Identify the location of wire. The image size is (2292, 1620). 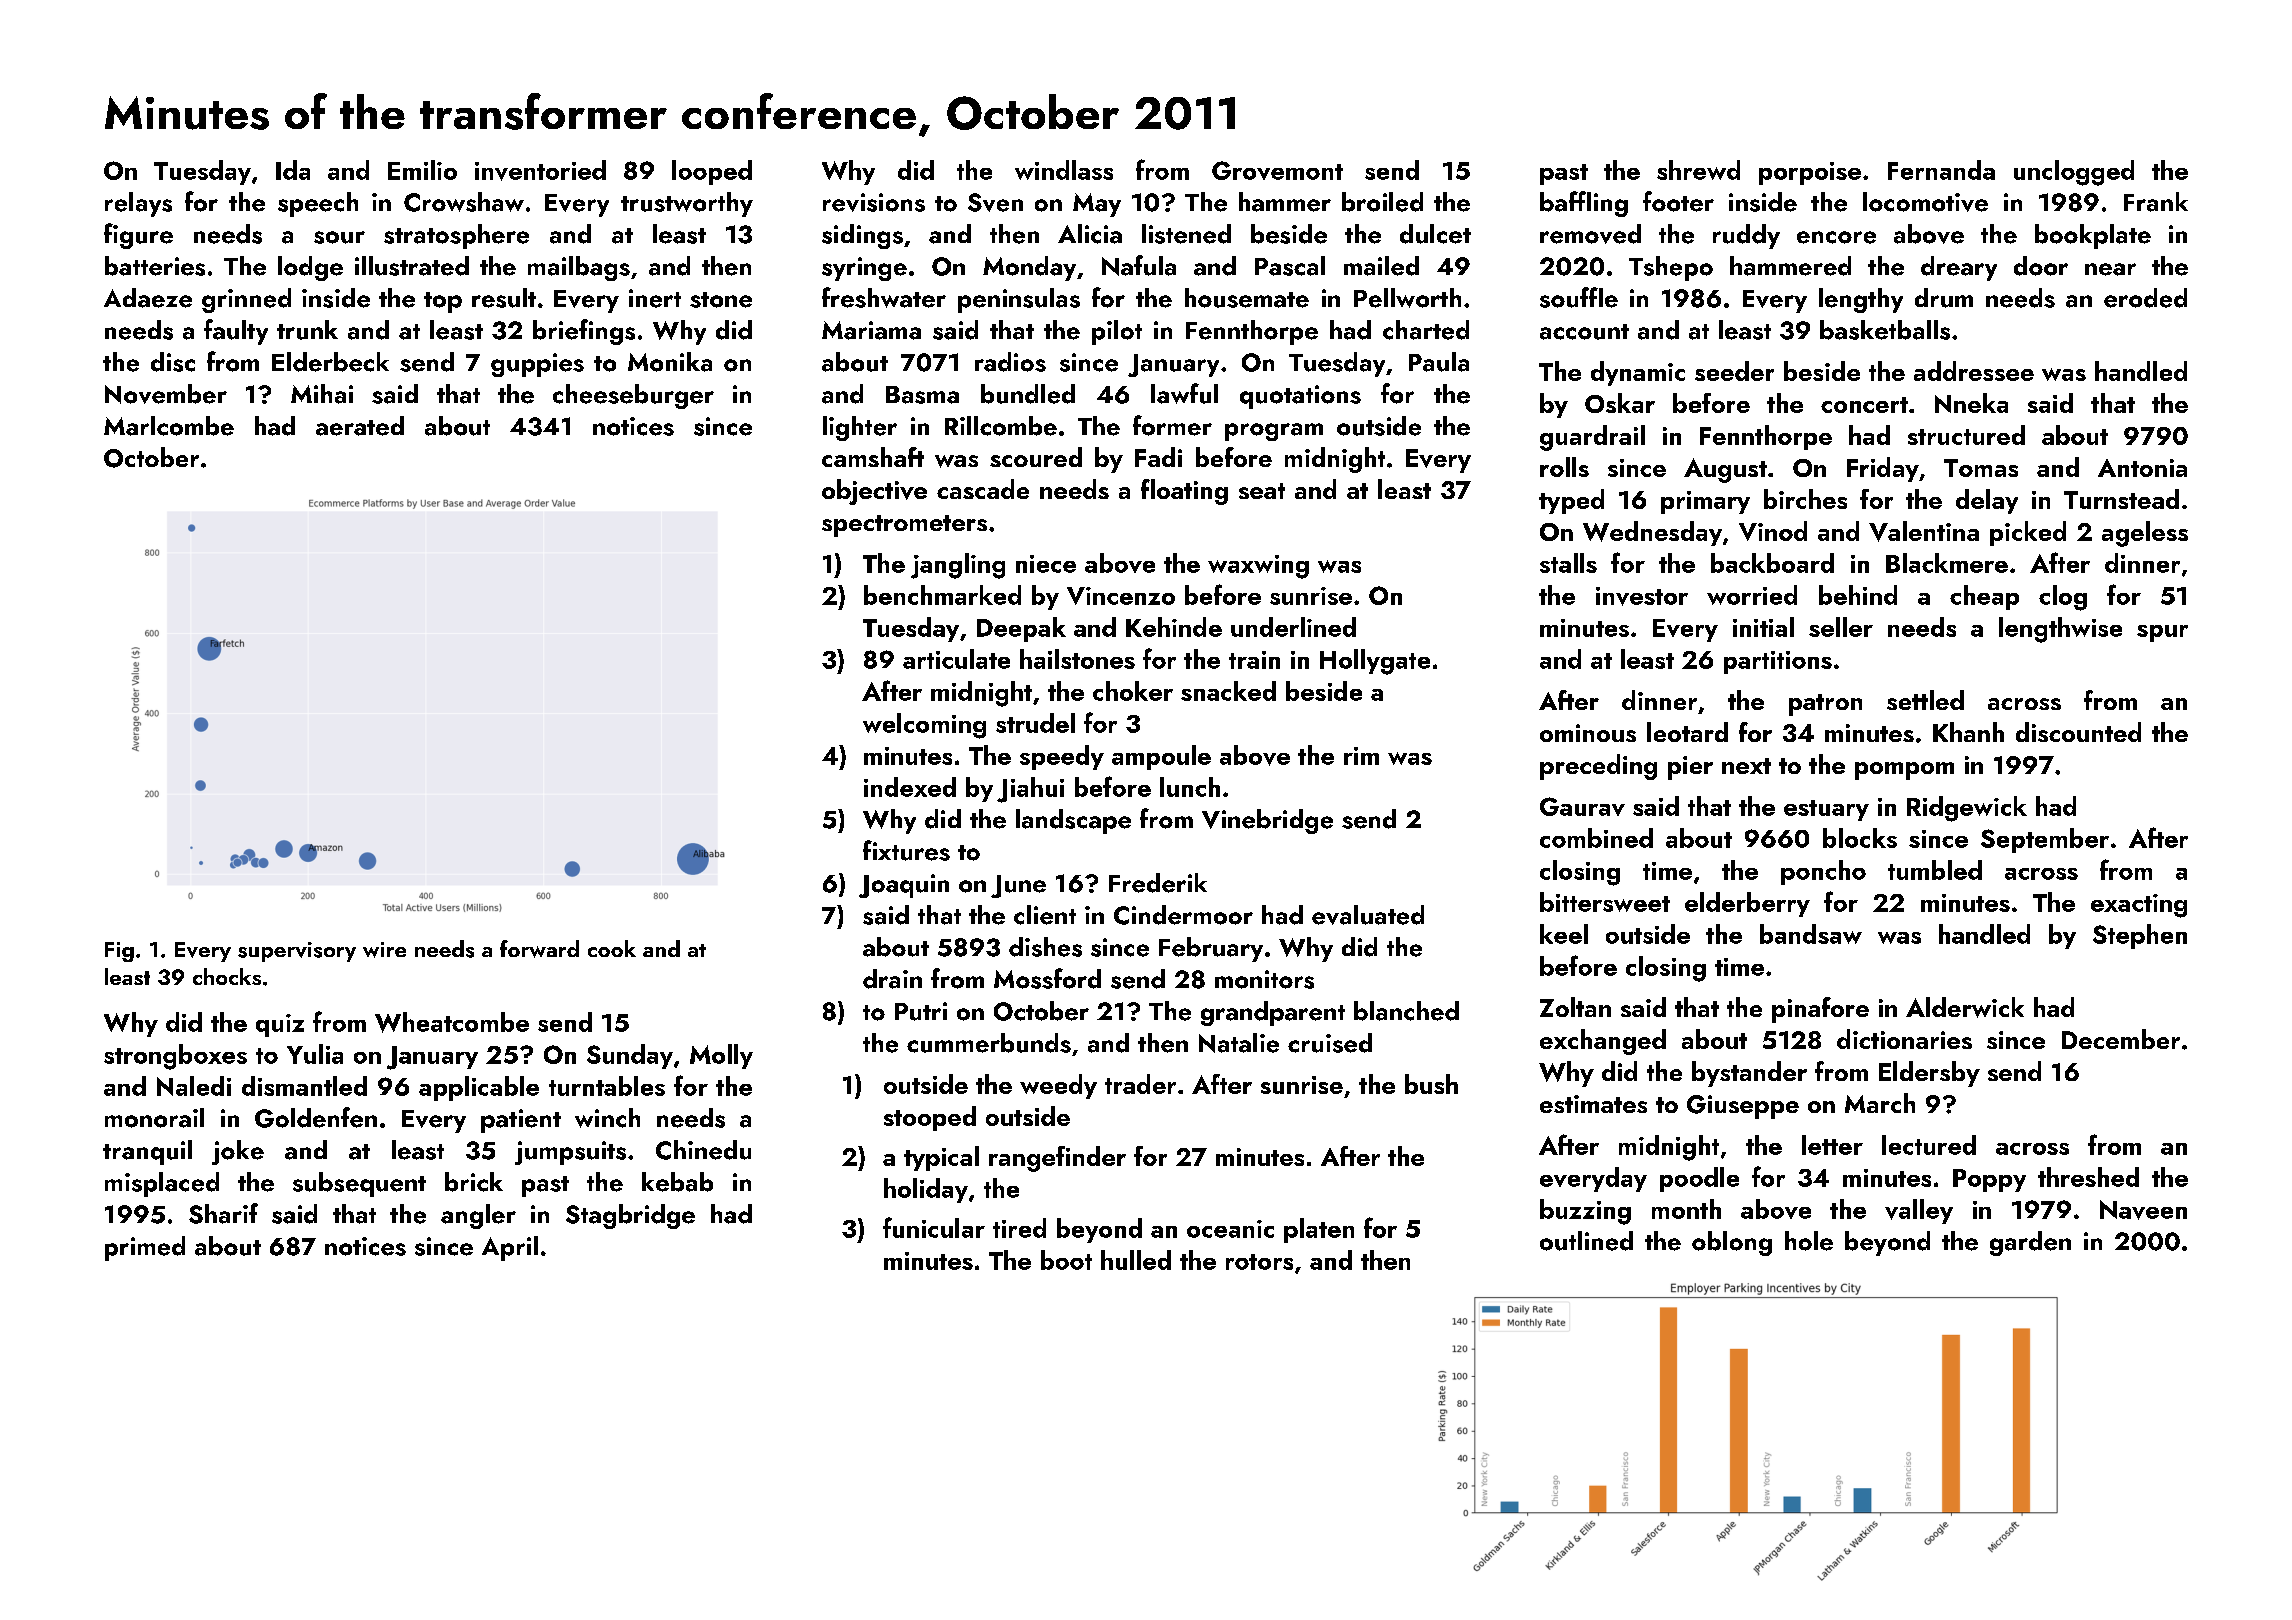
(384, 950).
